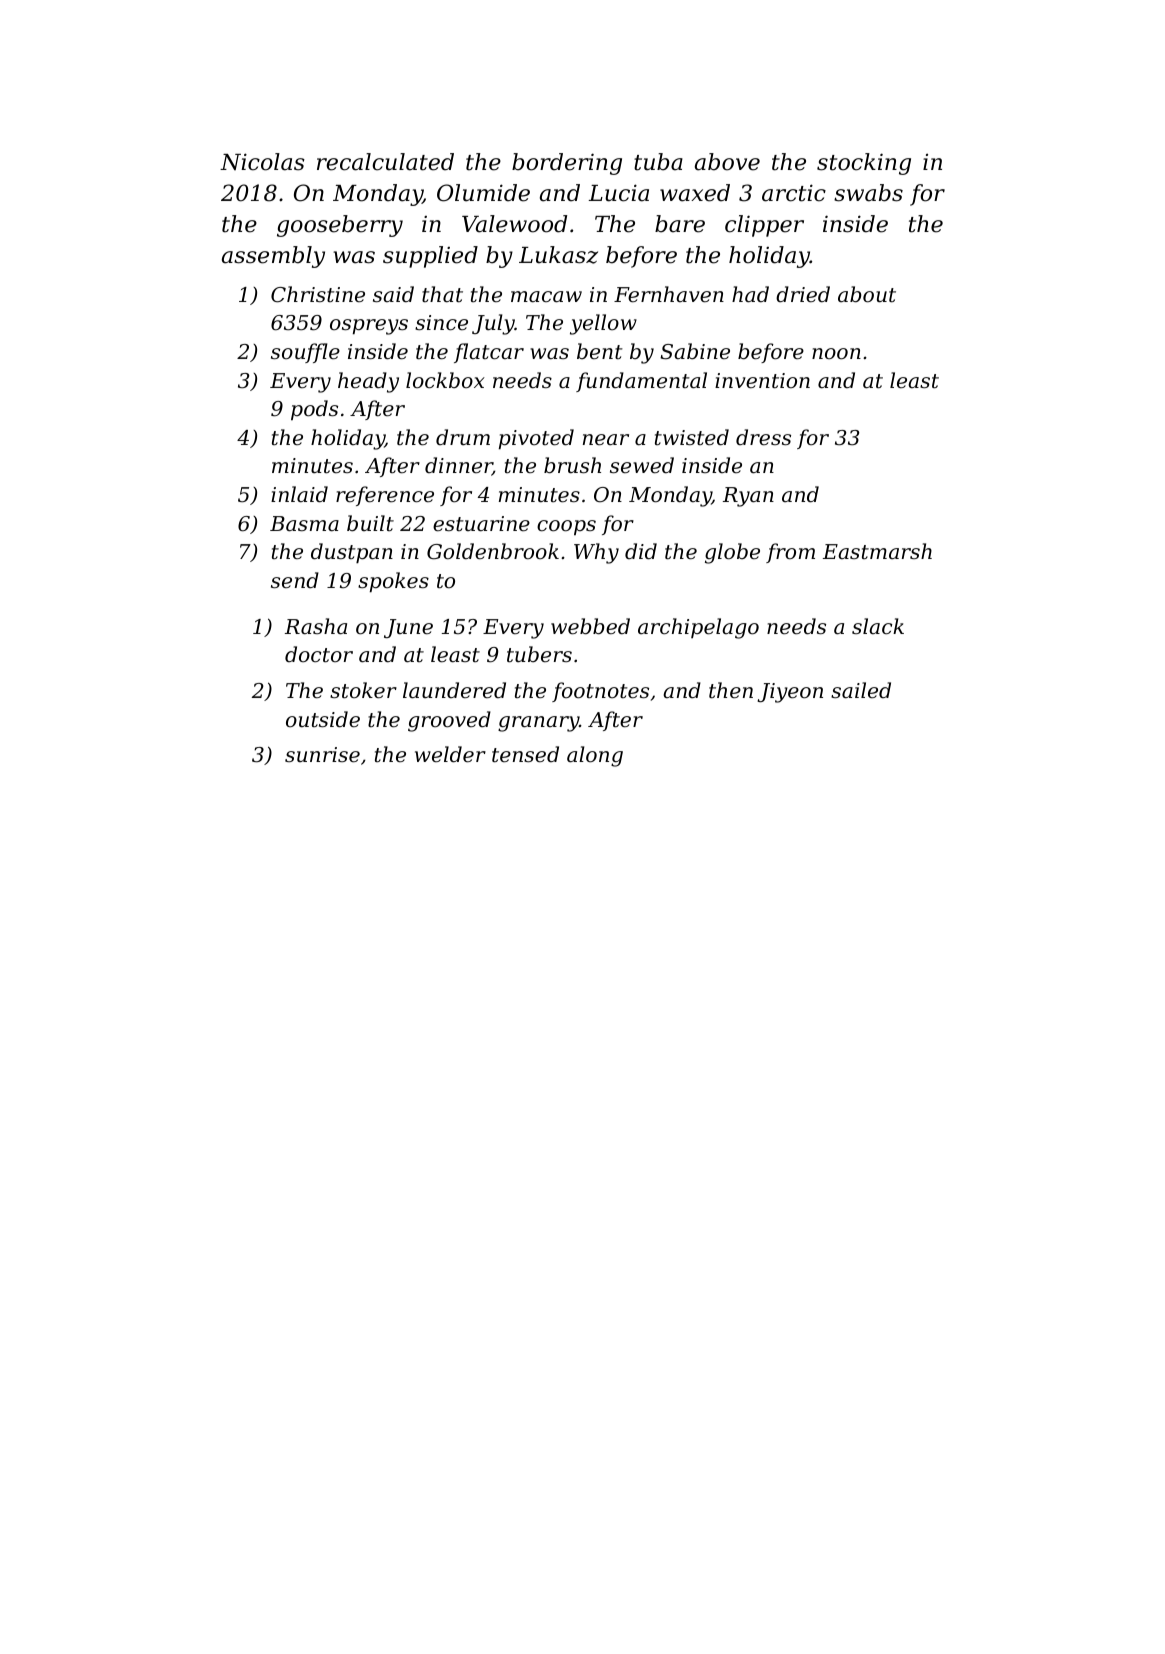  I want to click on drum, so click(463, 437).
